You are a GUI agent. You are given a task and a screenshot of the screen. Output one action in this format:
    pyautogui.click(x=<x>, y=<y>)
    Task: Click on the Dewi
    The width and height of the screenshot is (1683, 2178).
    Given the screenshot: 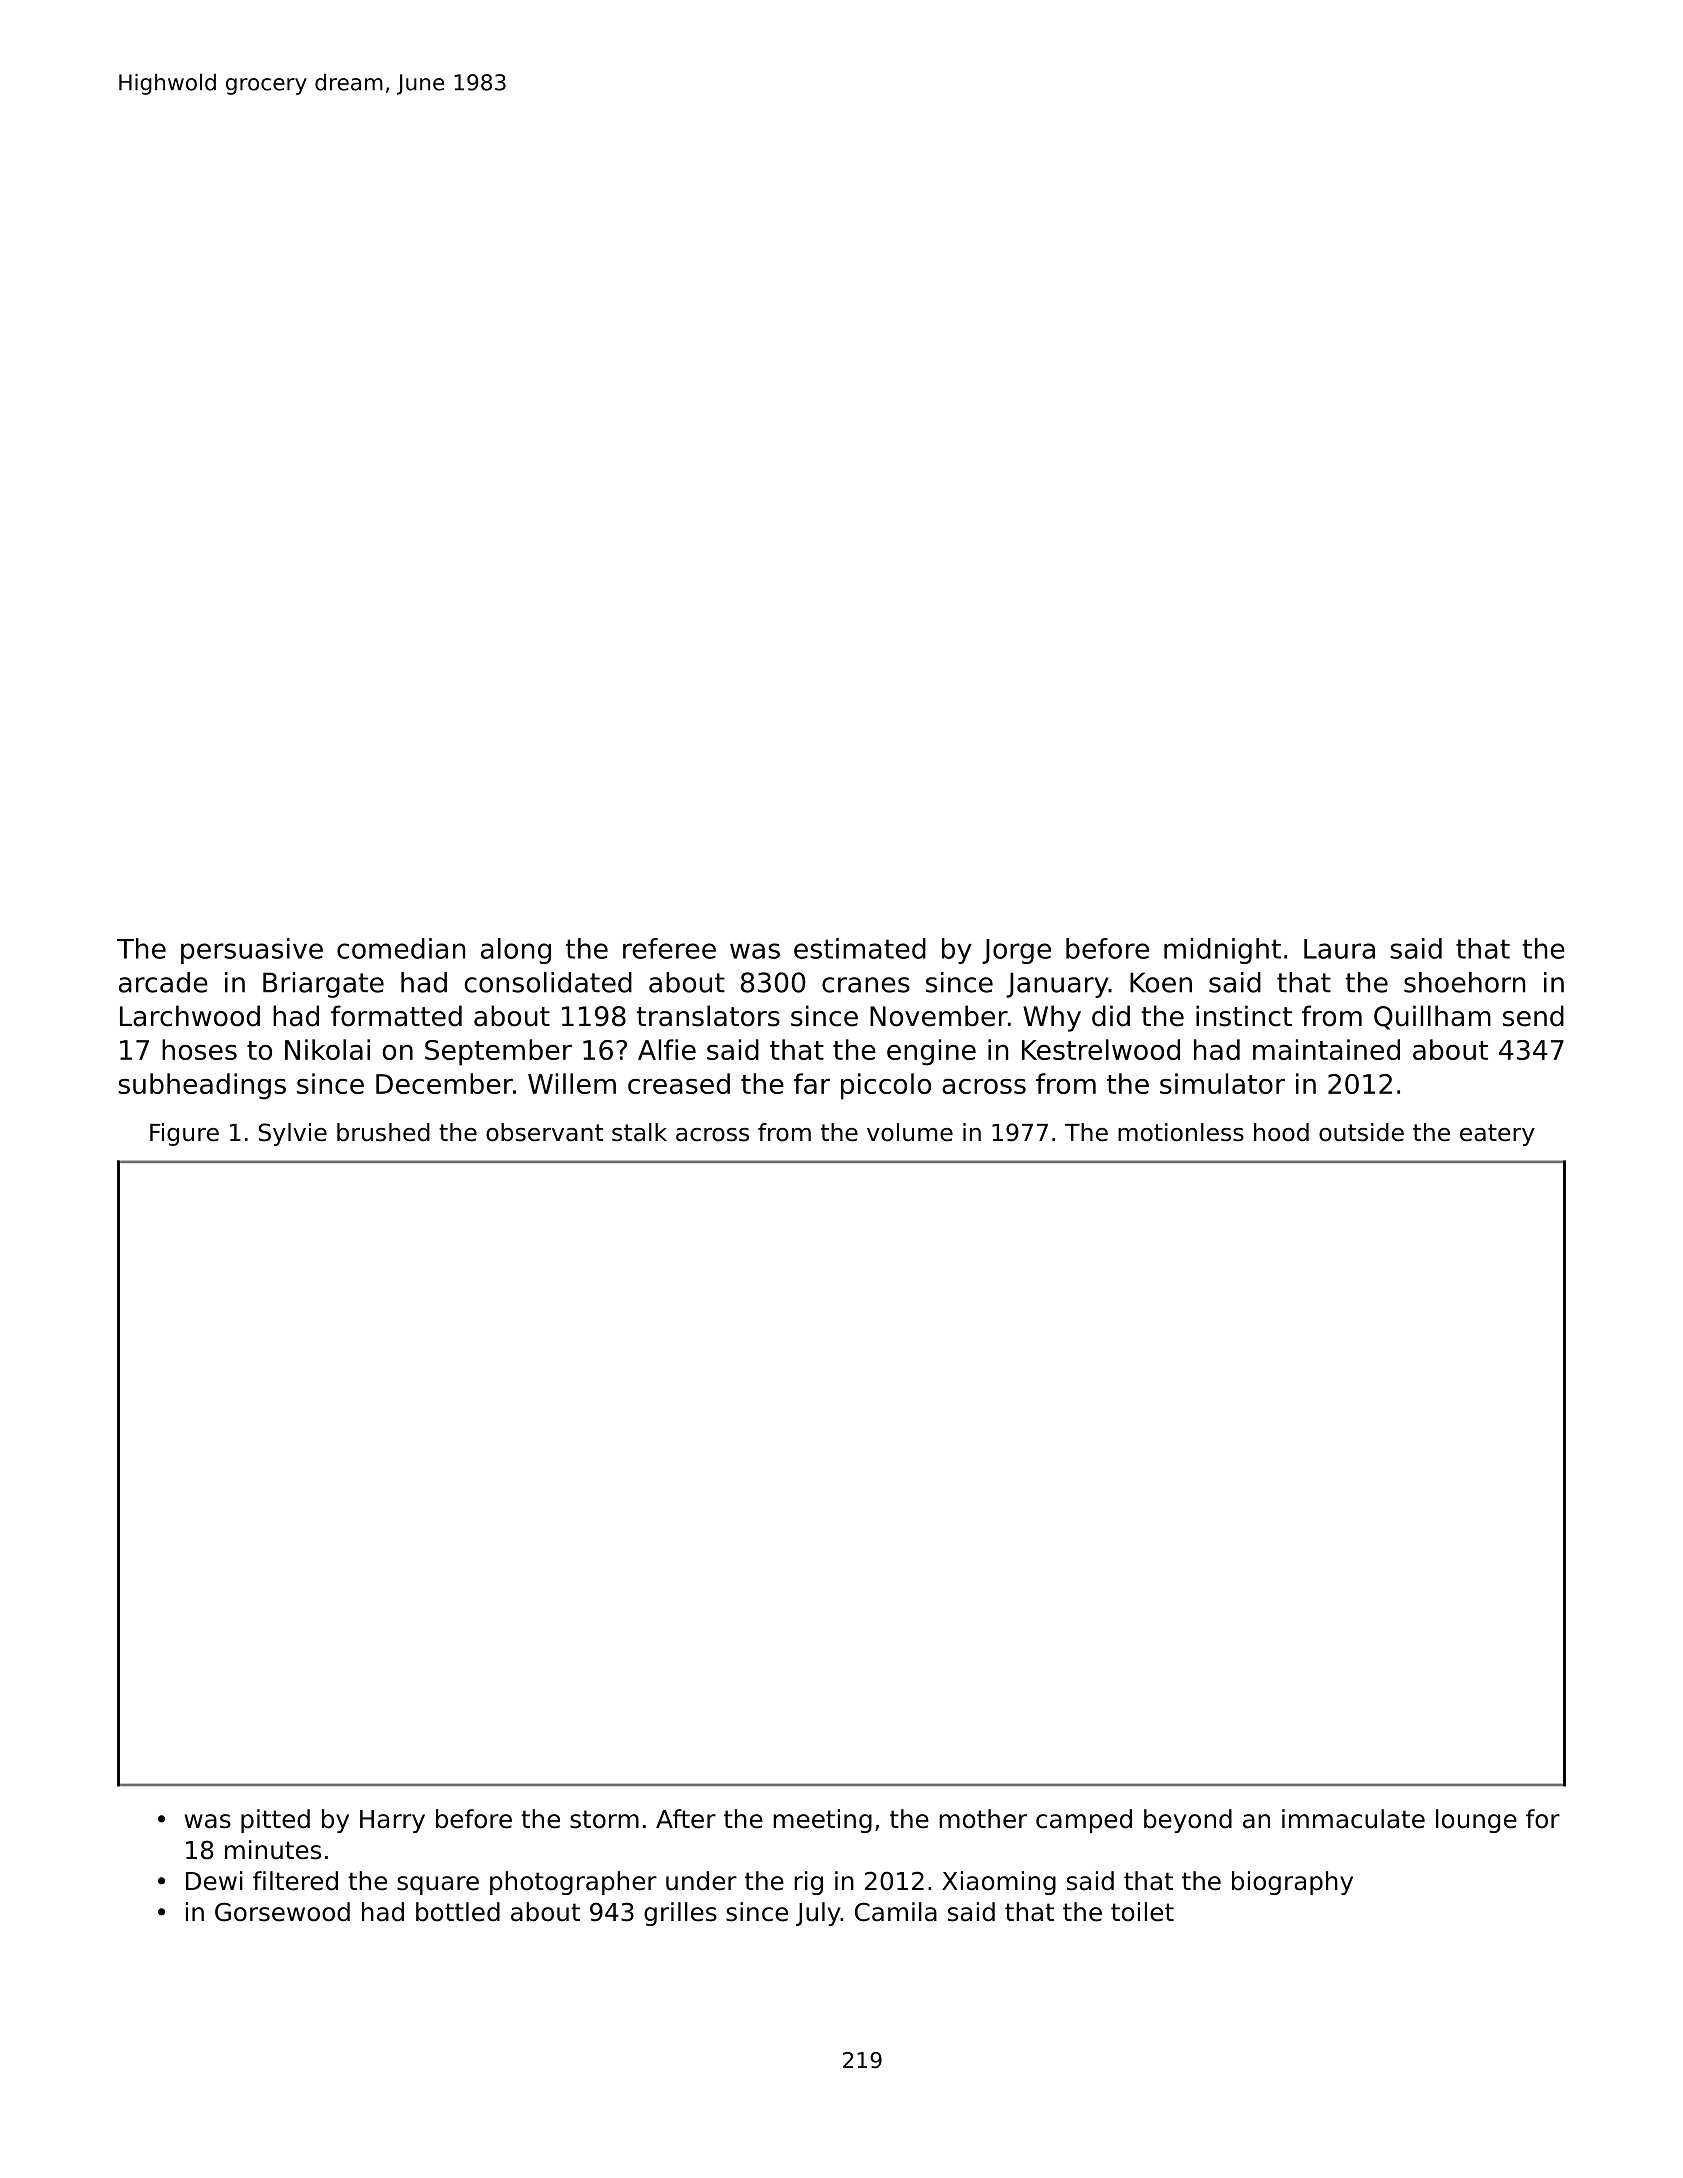 What is the action you would take?
    pyautogui.click(x=214, y=1881)
